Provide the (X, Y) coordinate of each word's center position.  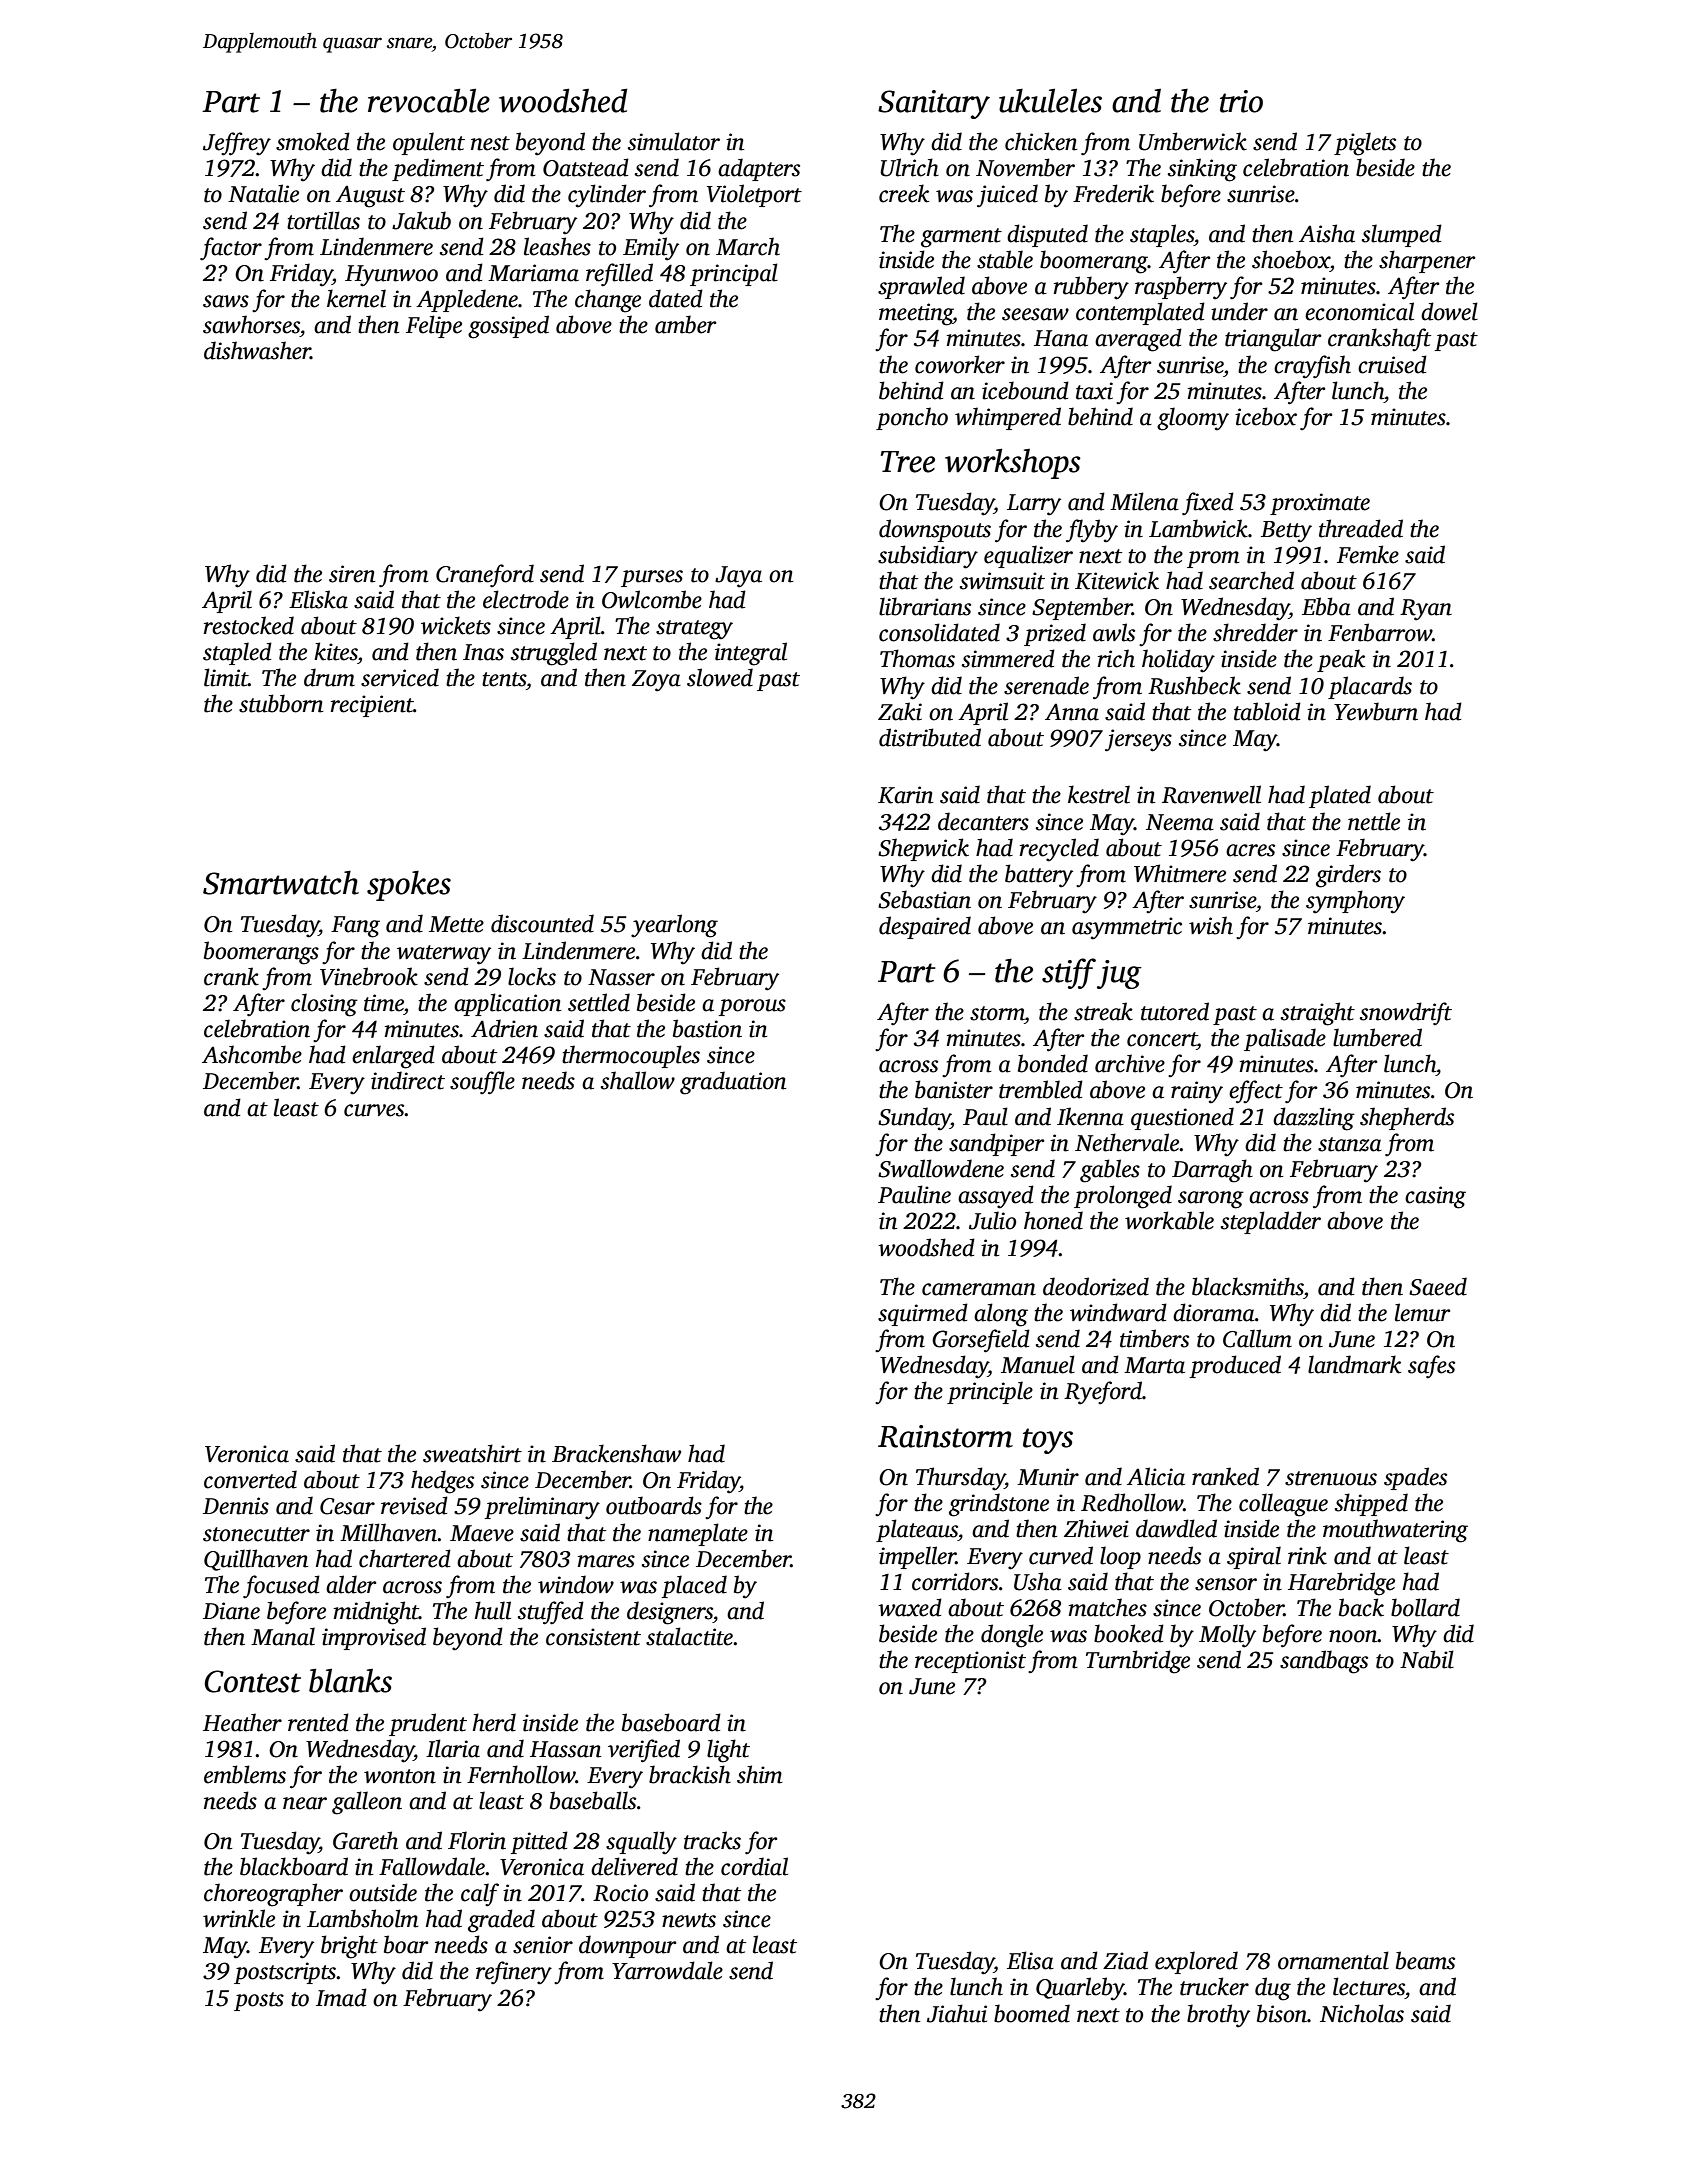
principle (990, 1392)
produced (1235, 1366)
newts (689, 1920)
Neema (1180, 822)
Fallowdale (432, 1866)
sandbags (1324, 1662)
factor (231, 249)
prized (1055, 634)
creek (904, 193)
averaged (1138, 340)
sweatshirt (472, 1453)
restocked (249, 625)
